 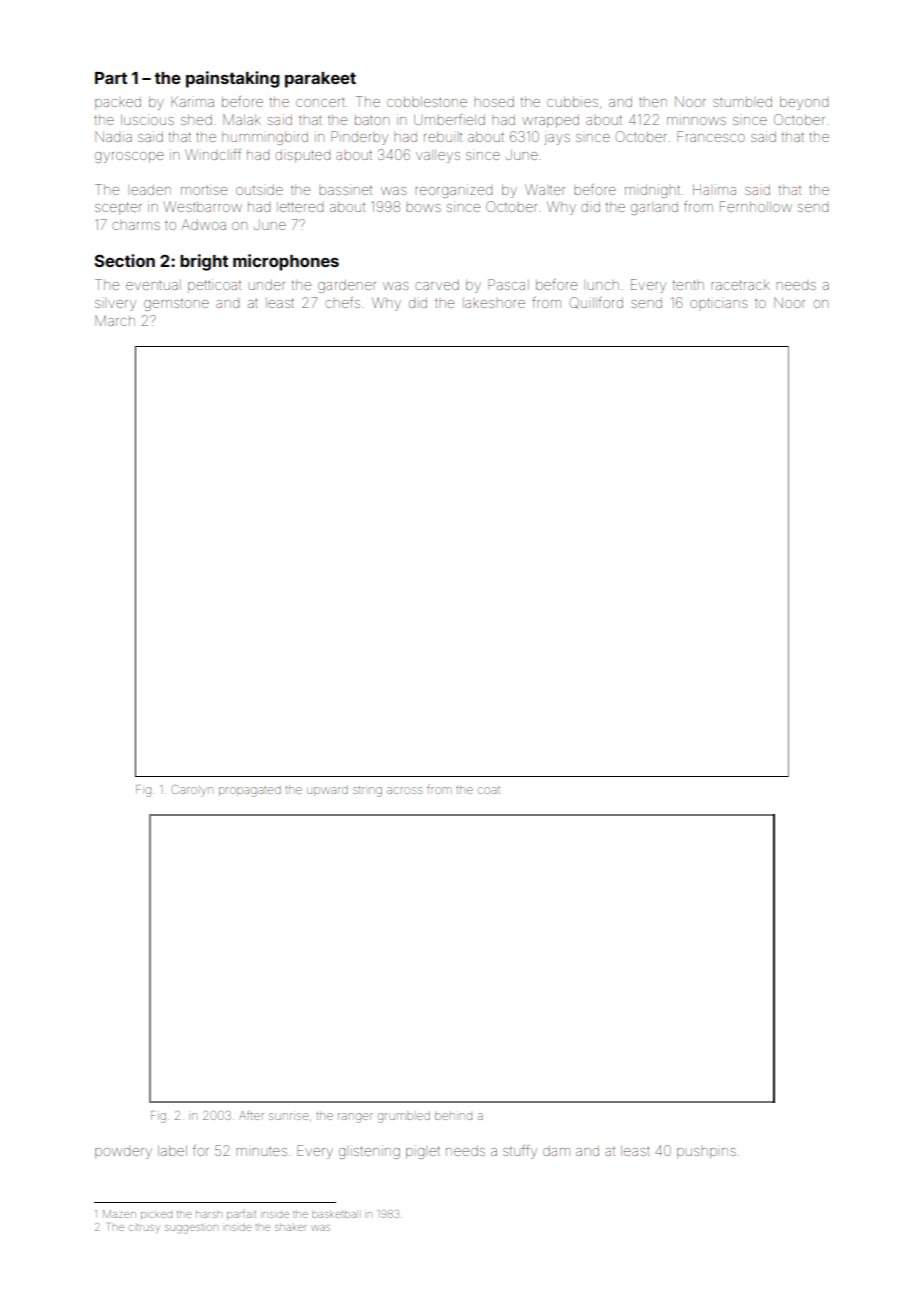 I want to click on cobblestone, so click(x=427, y=102).
